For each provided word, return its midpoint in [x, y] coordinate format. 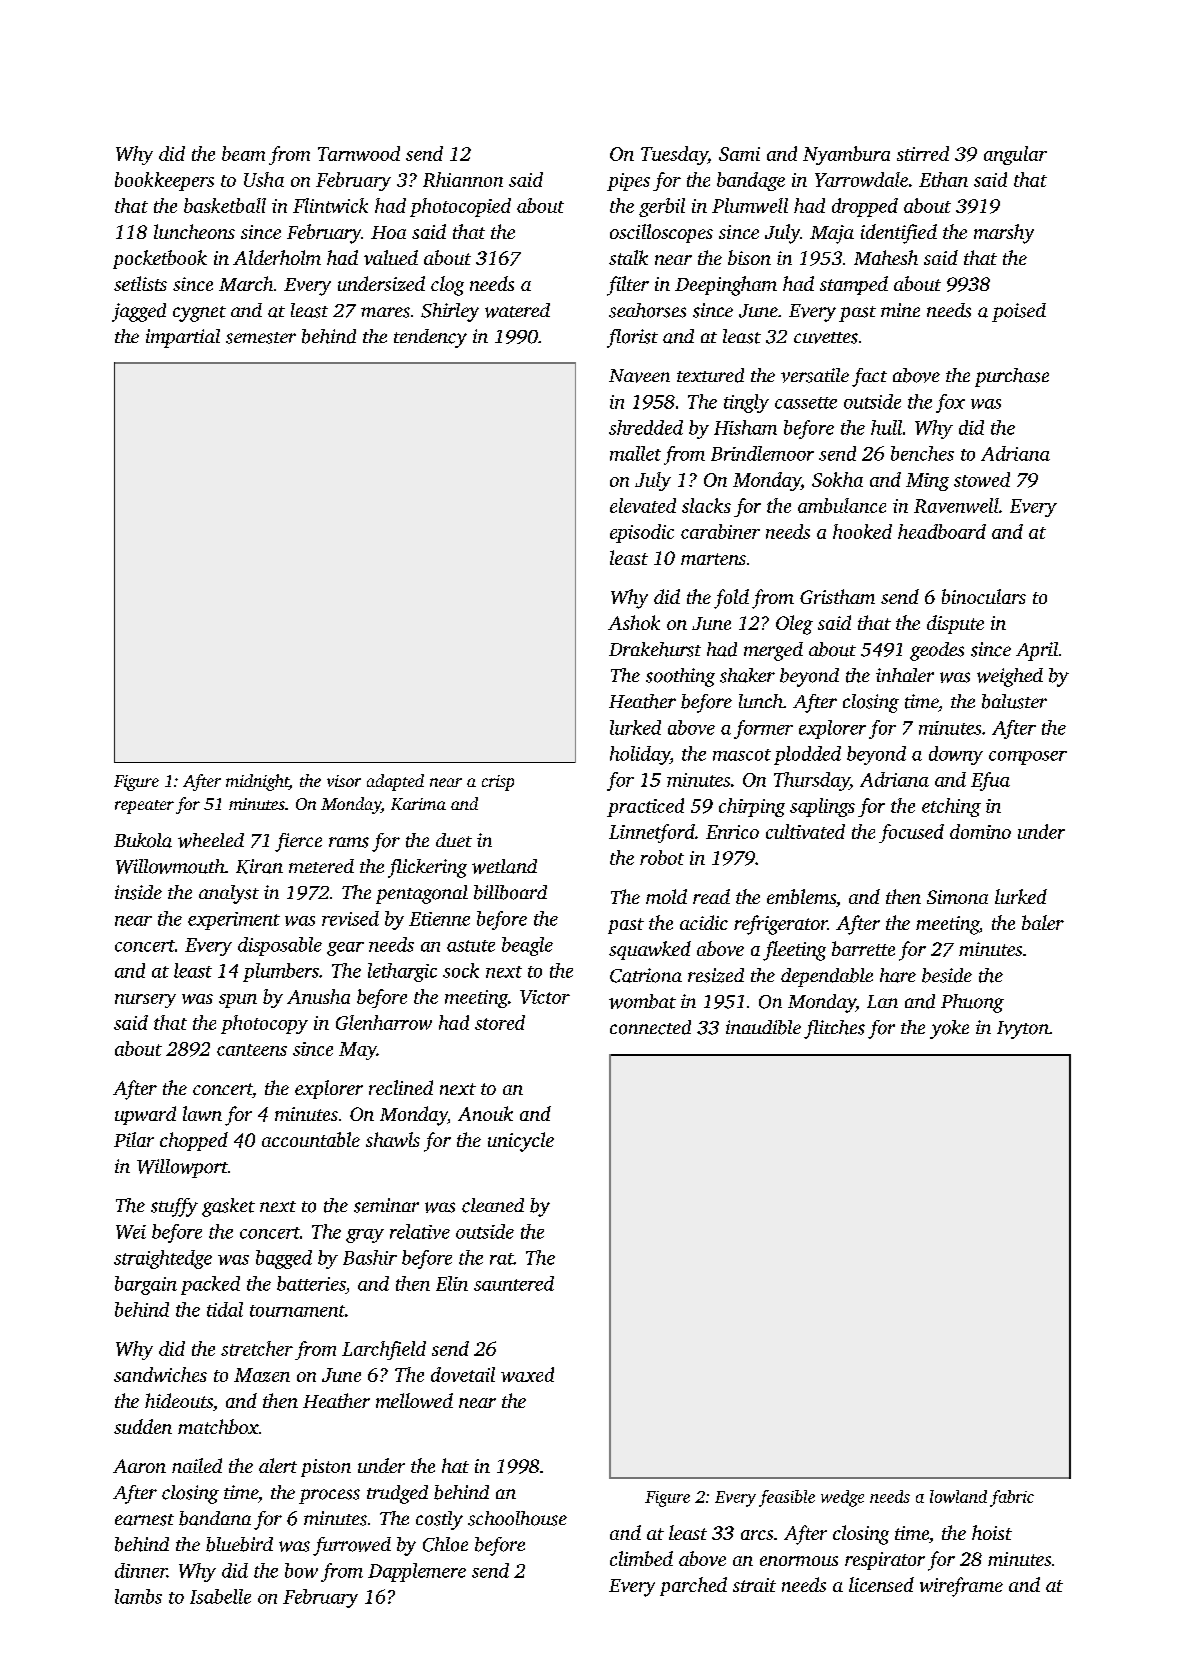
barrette [863, 948]
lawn [202, 1113]
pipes [628, 182]
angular [1015, 155]
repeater [144, 807]
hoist [992, 1532]
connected [650, 1027]
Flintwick [330, 205]
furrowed [352, 1546]
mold [666, 896]
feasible [787, 1498]
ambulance [842, 505]
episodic [642, 533]
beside [947, 975]
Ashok [634, 622]
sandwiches [160, 1374]
